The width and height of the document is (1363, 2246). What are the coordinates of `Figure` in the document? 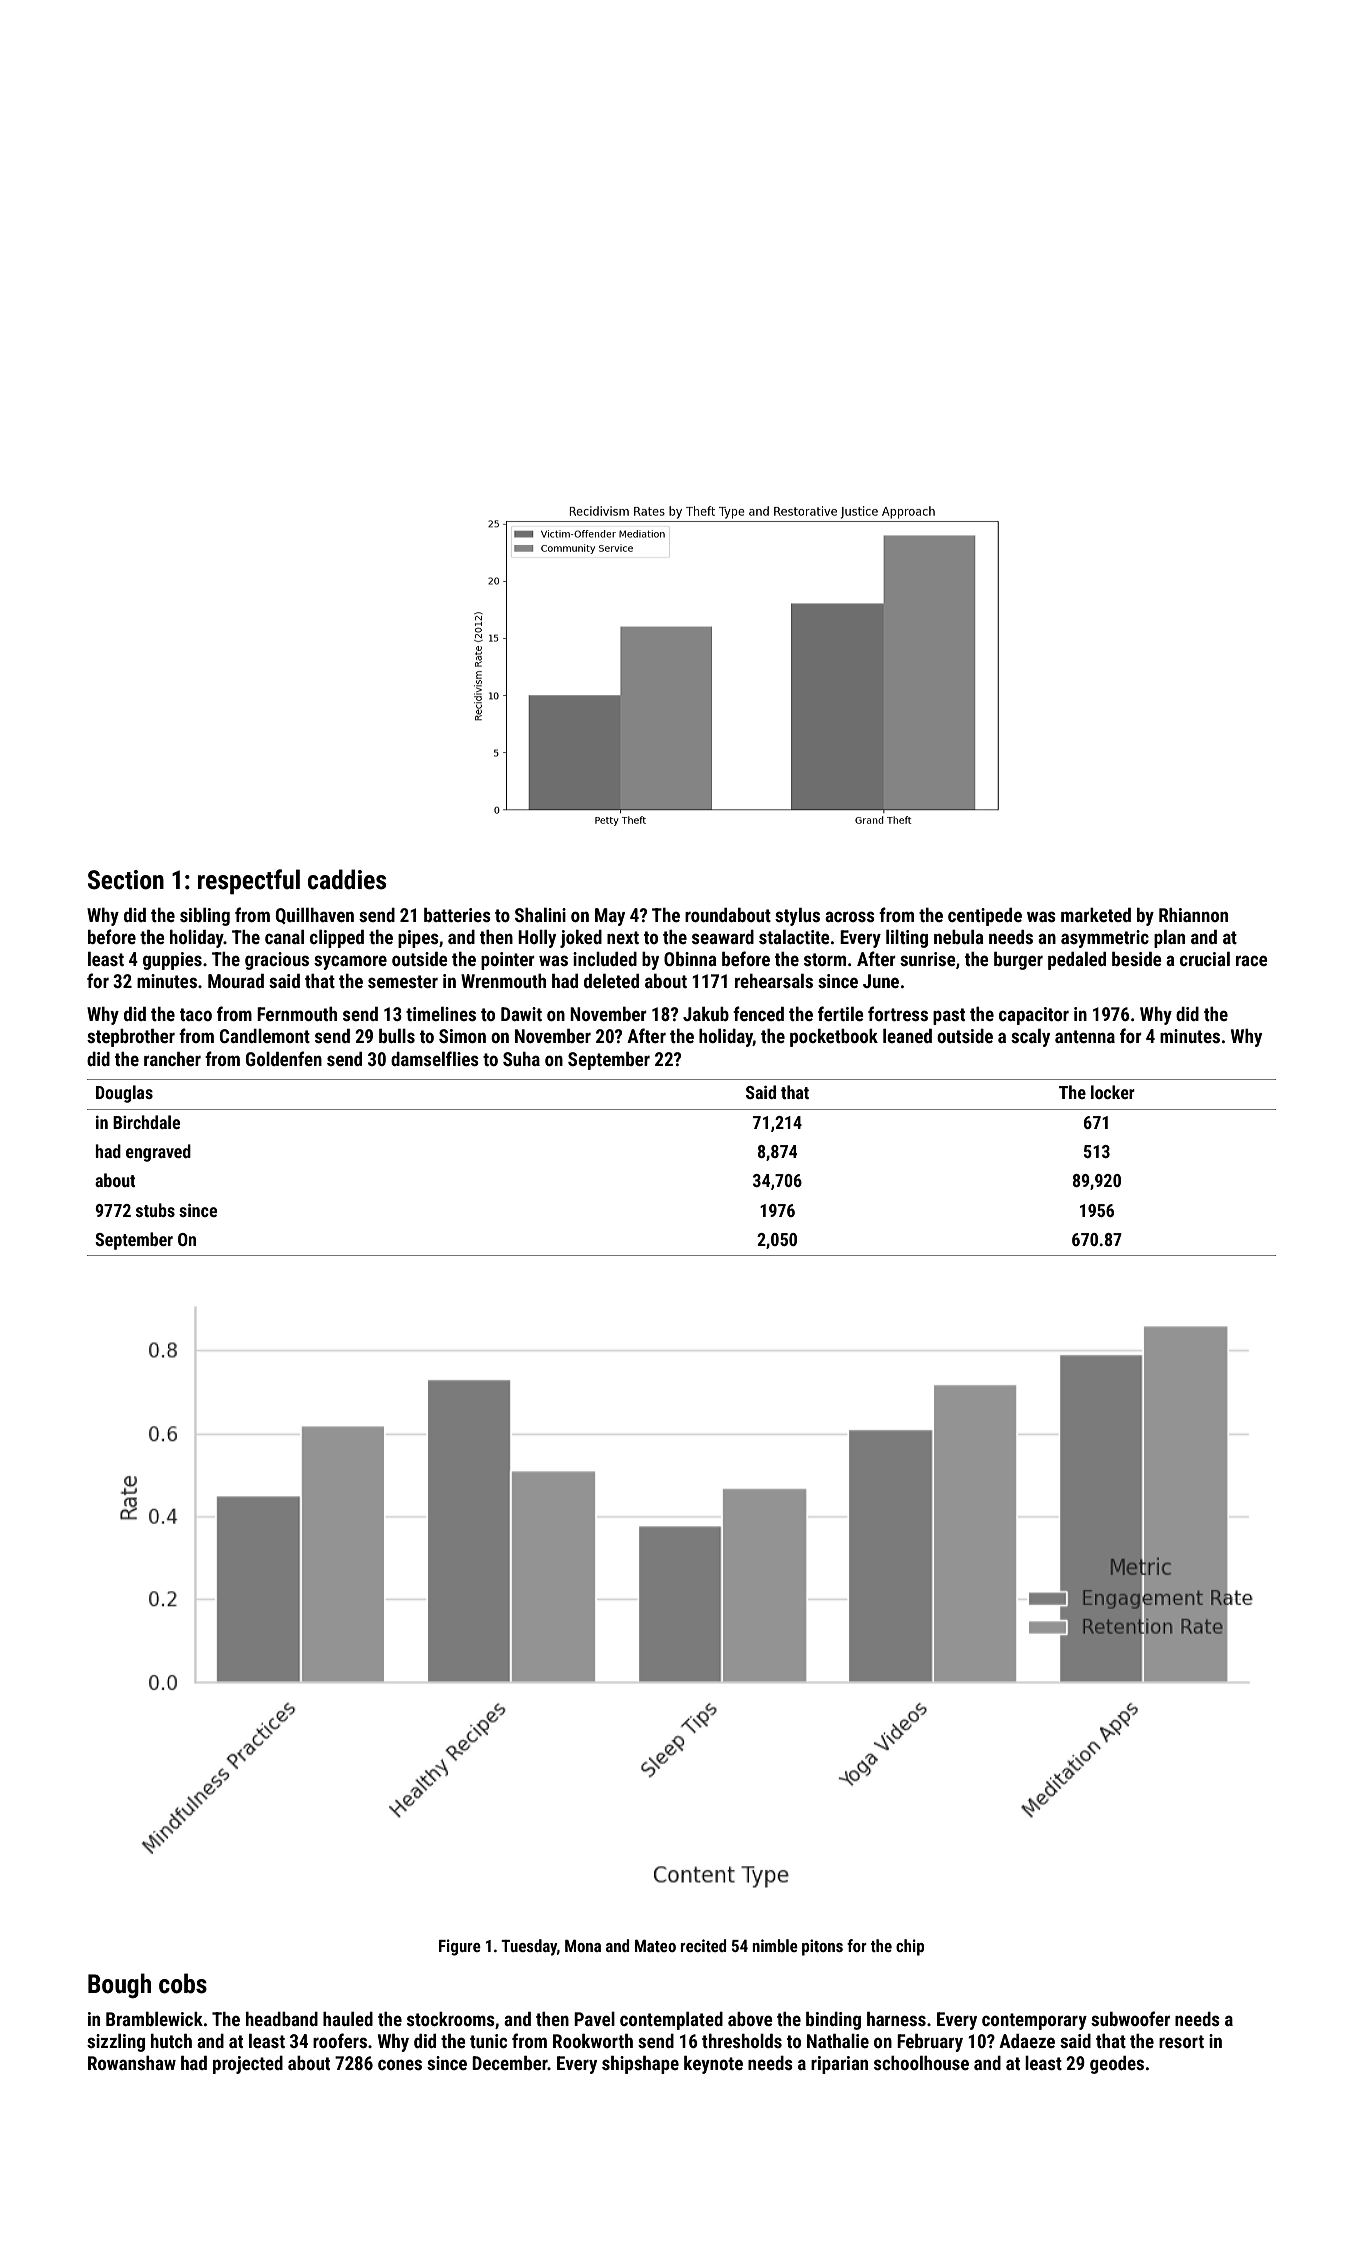 It's located at (460, 1947).
